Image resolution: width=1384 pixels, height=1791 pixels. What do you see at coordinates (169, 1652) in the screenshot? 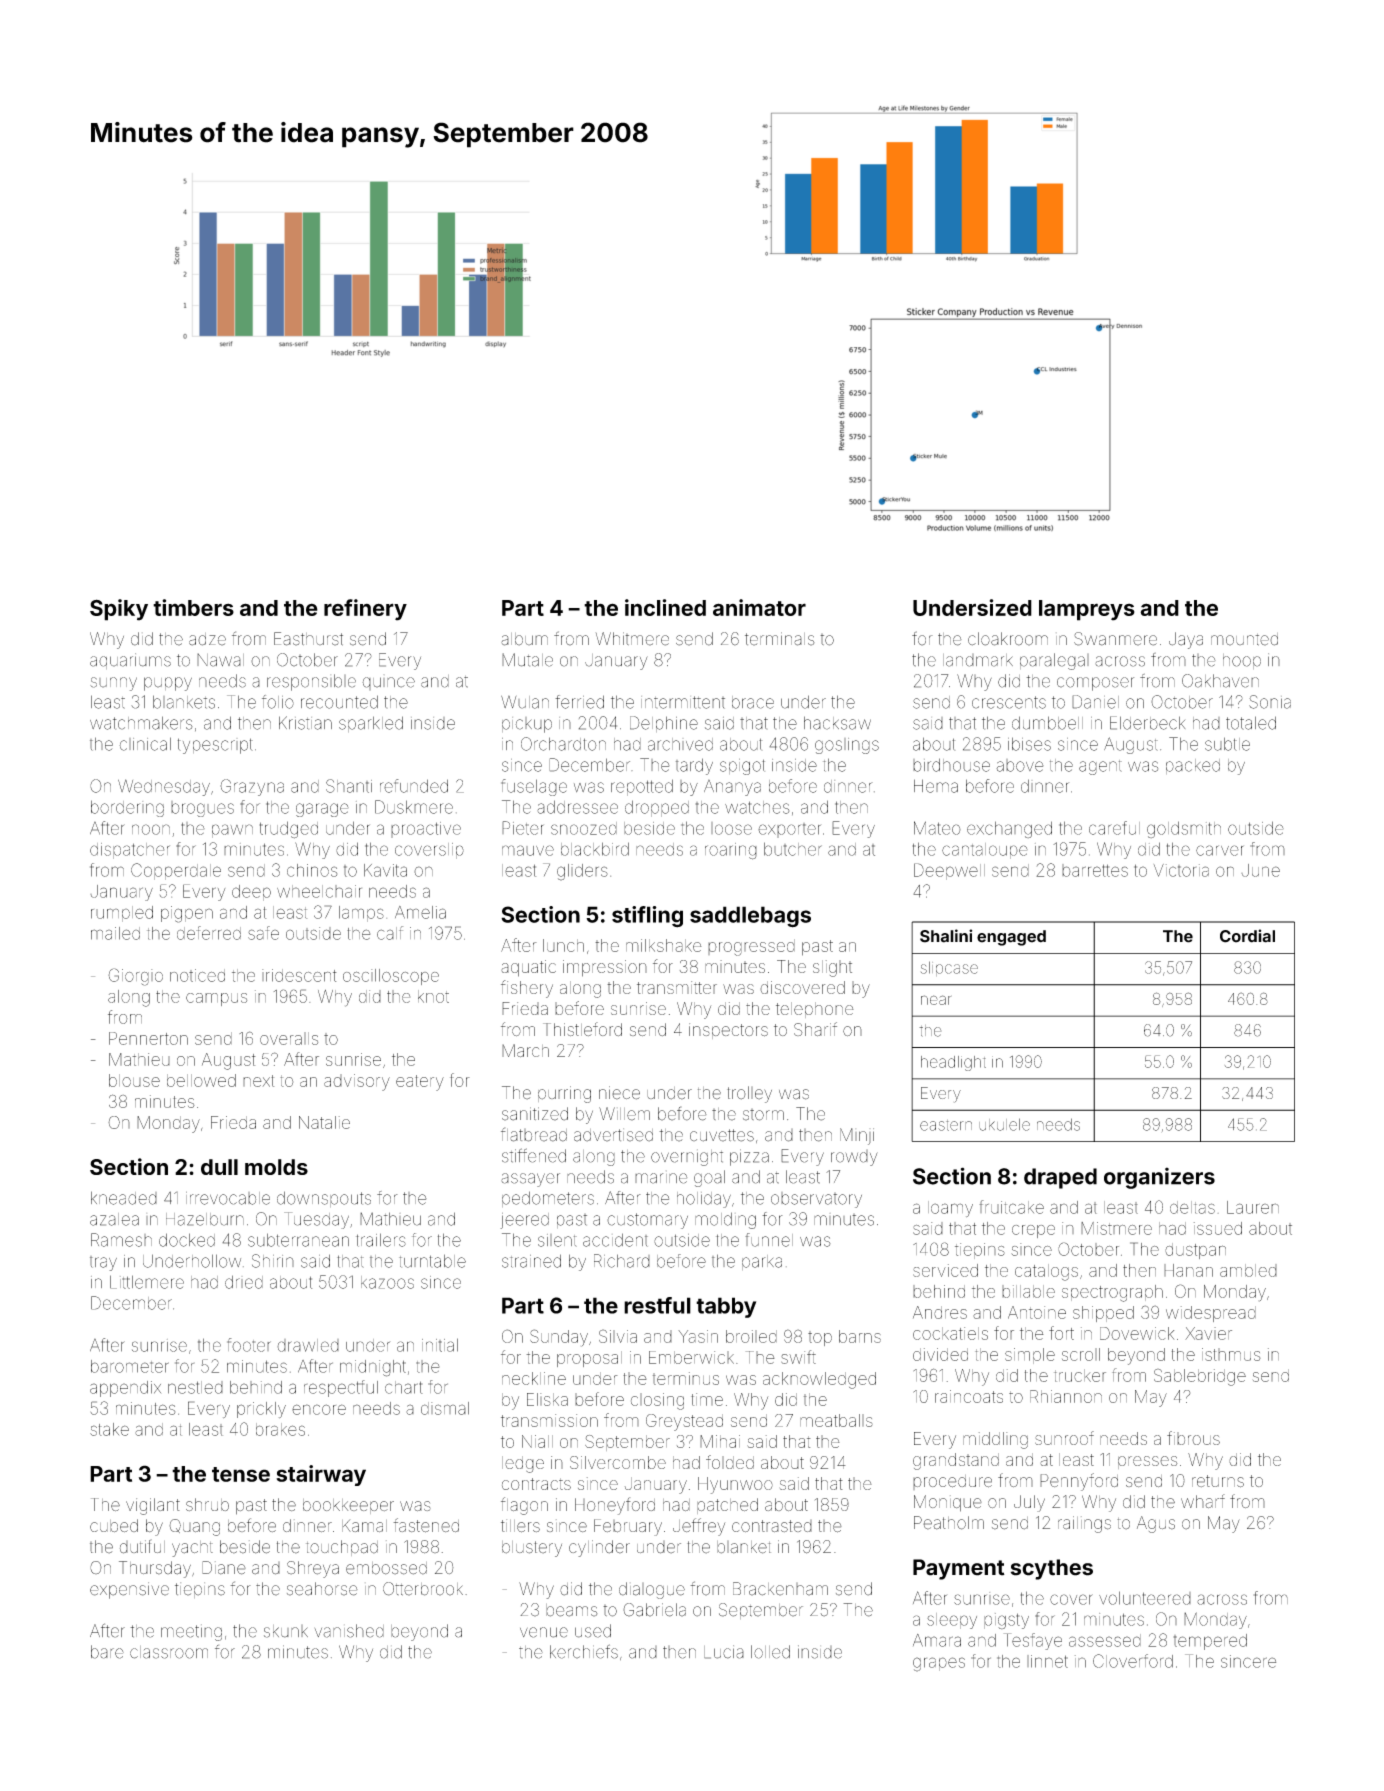
I see `classroom` at bounding box center [169, 1652].
